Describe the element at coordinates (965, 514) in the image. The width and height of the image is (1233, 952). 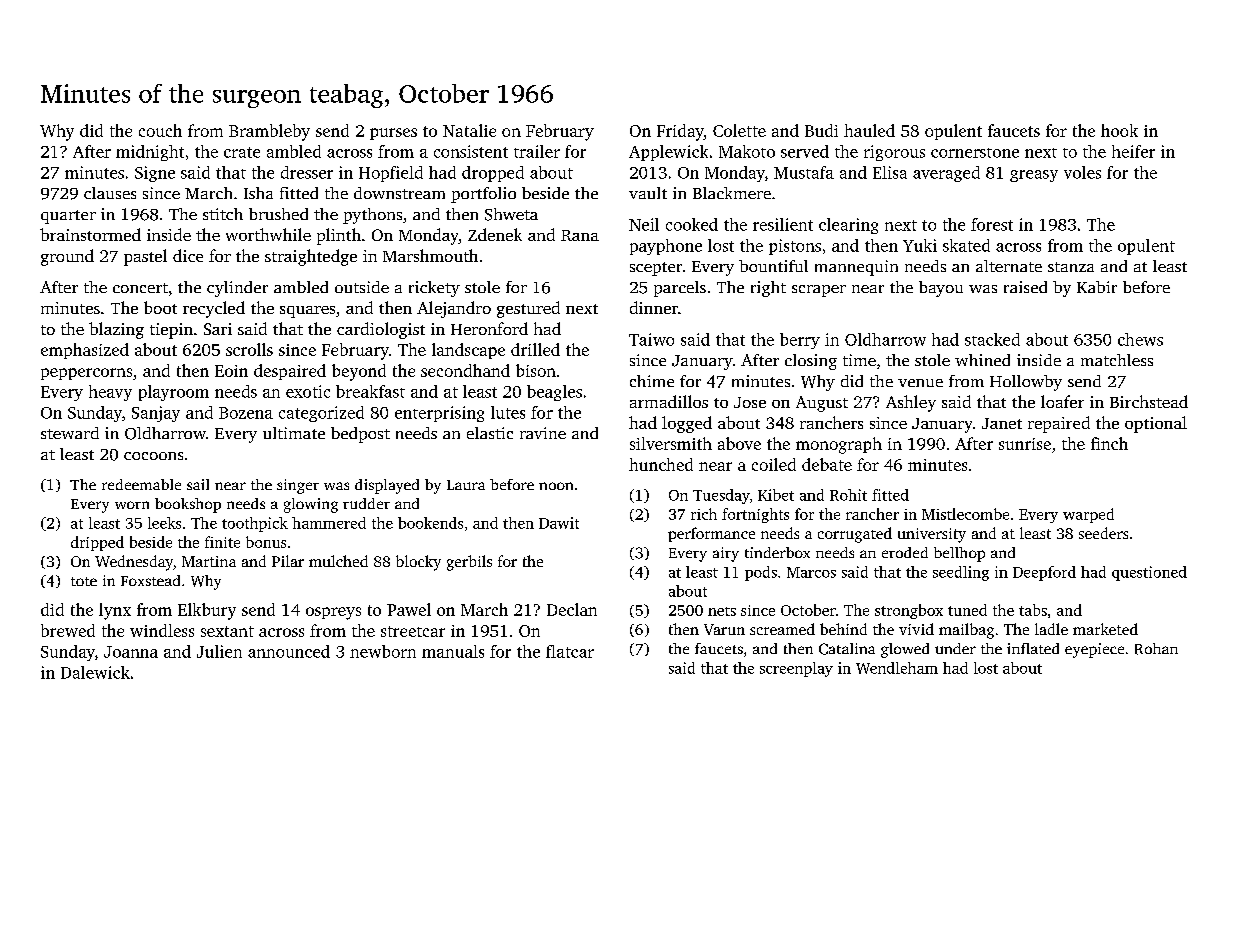
I see `Mistlecombe` at that location.
